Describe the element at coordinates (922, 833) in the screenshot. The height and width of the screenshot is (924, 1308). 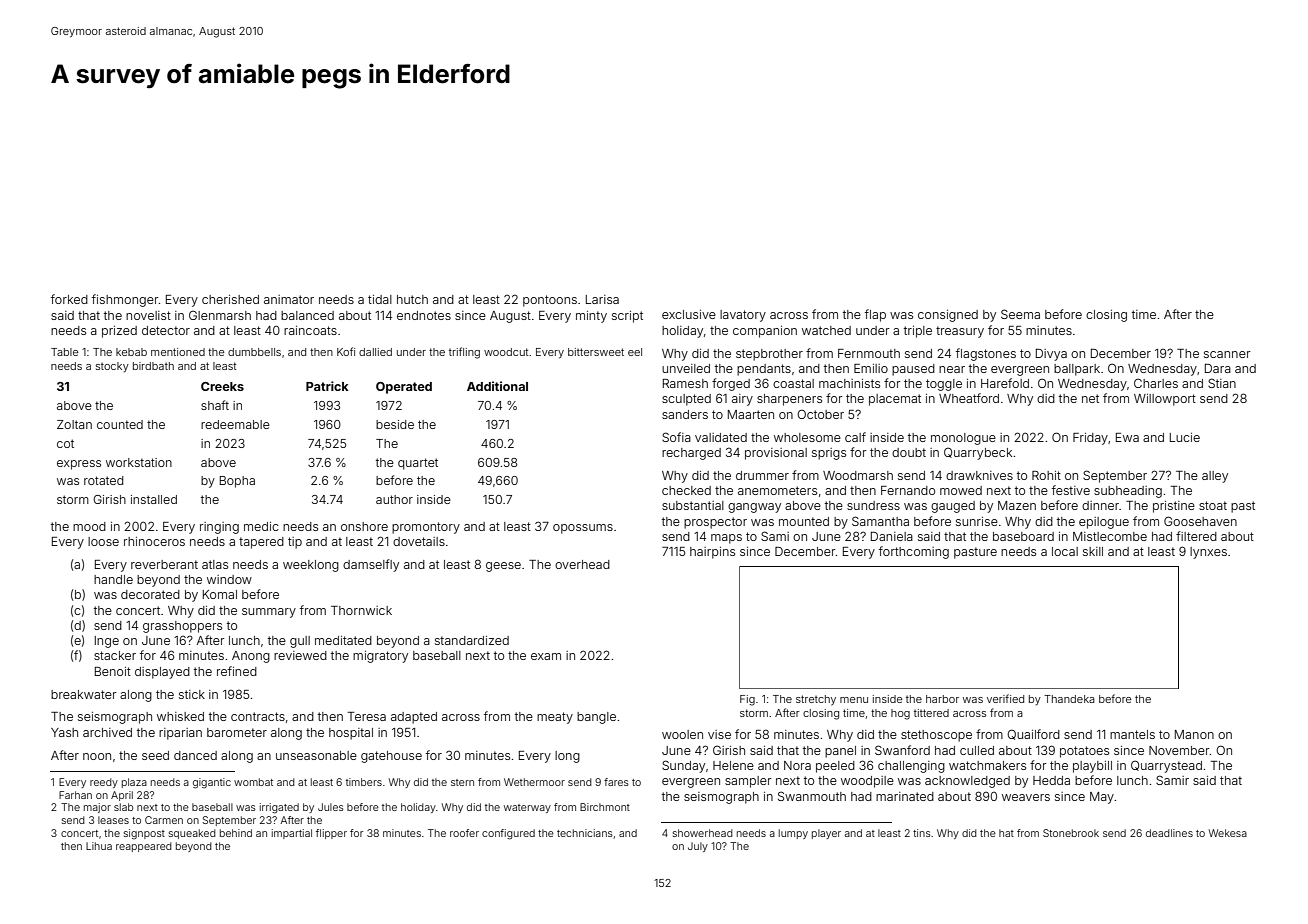
I see `tins` at that location.
